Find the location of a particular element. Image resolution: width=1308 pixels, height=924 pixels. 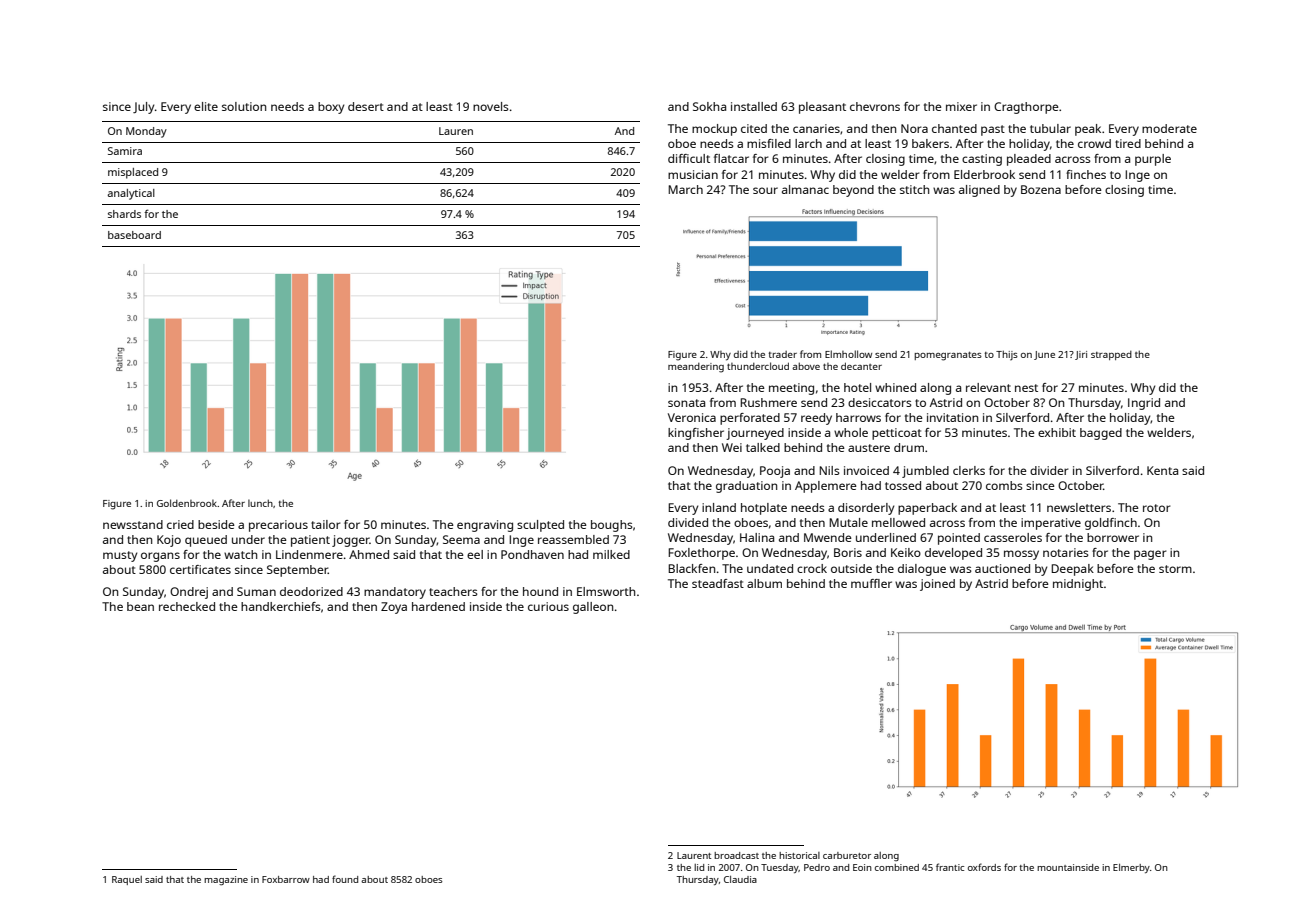

Raquel is located at coordinates (127, 880).
